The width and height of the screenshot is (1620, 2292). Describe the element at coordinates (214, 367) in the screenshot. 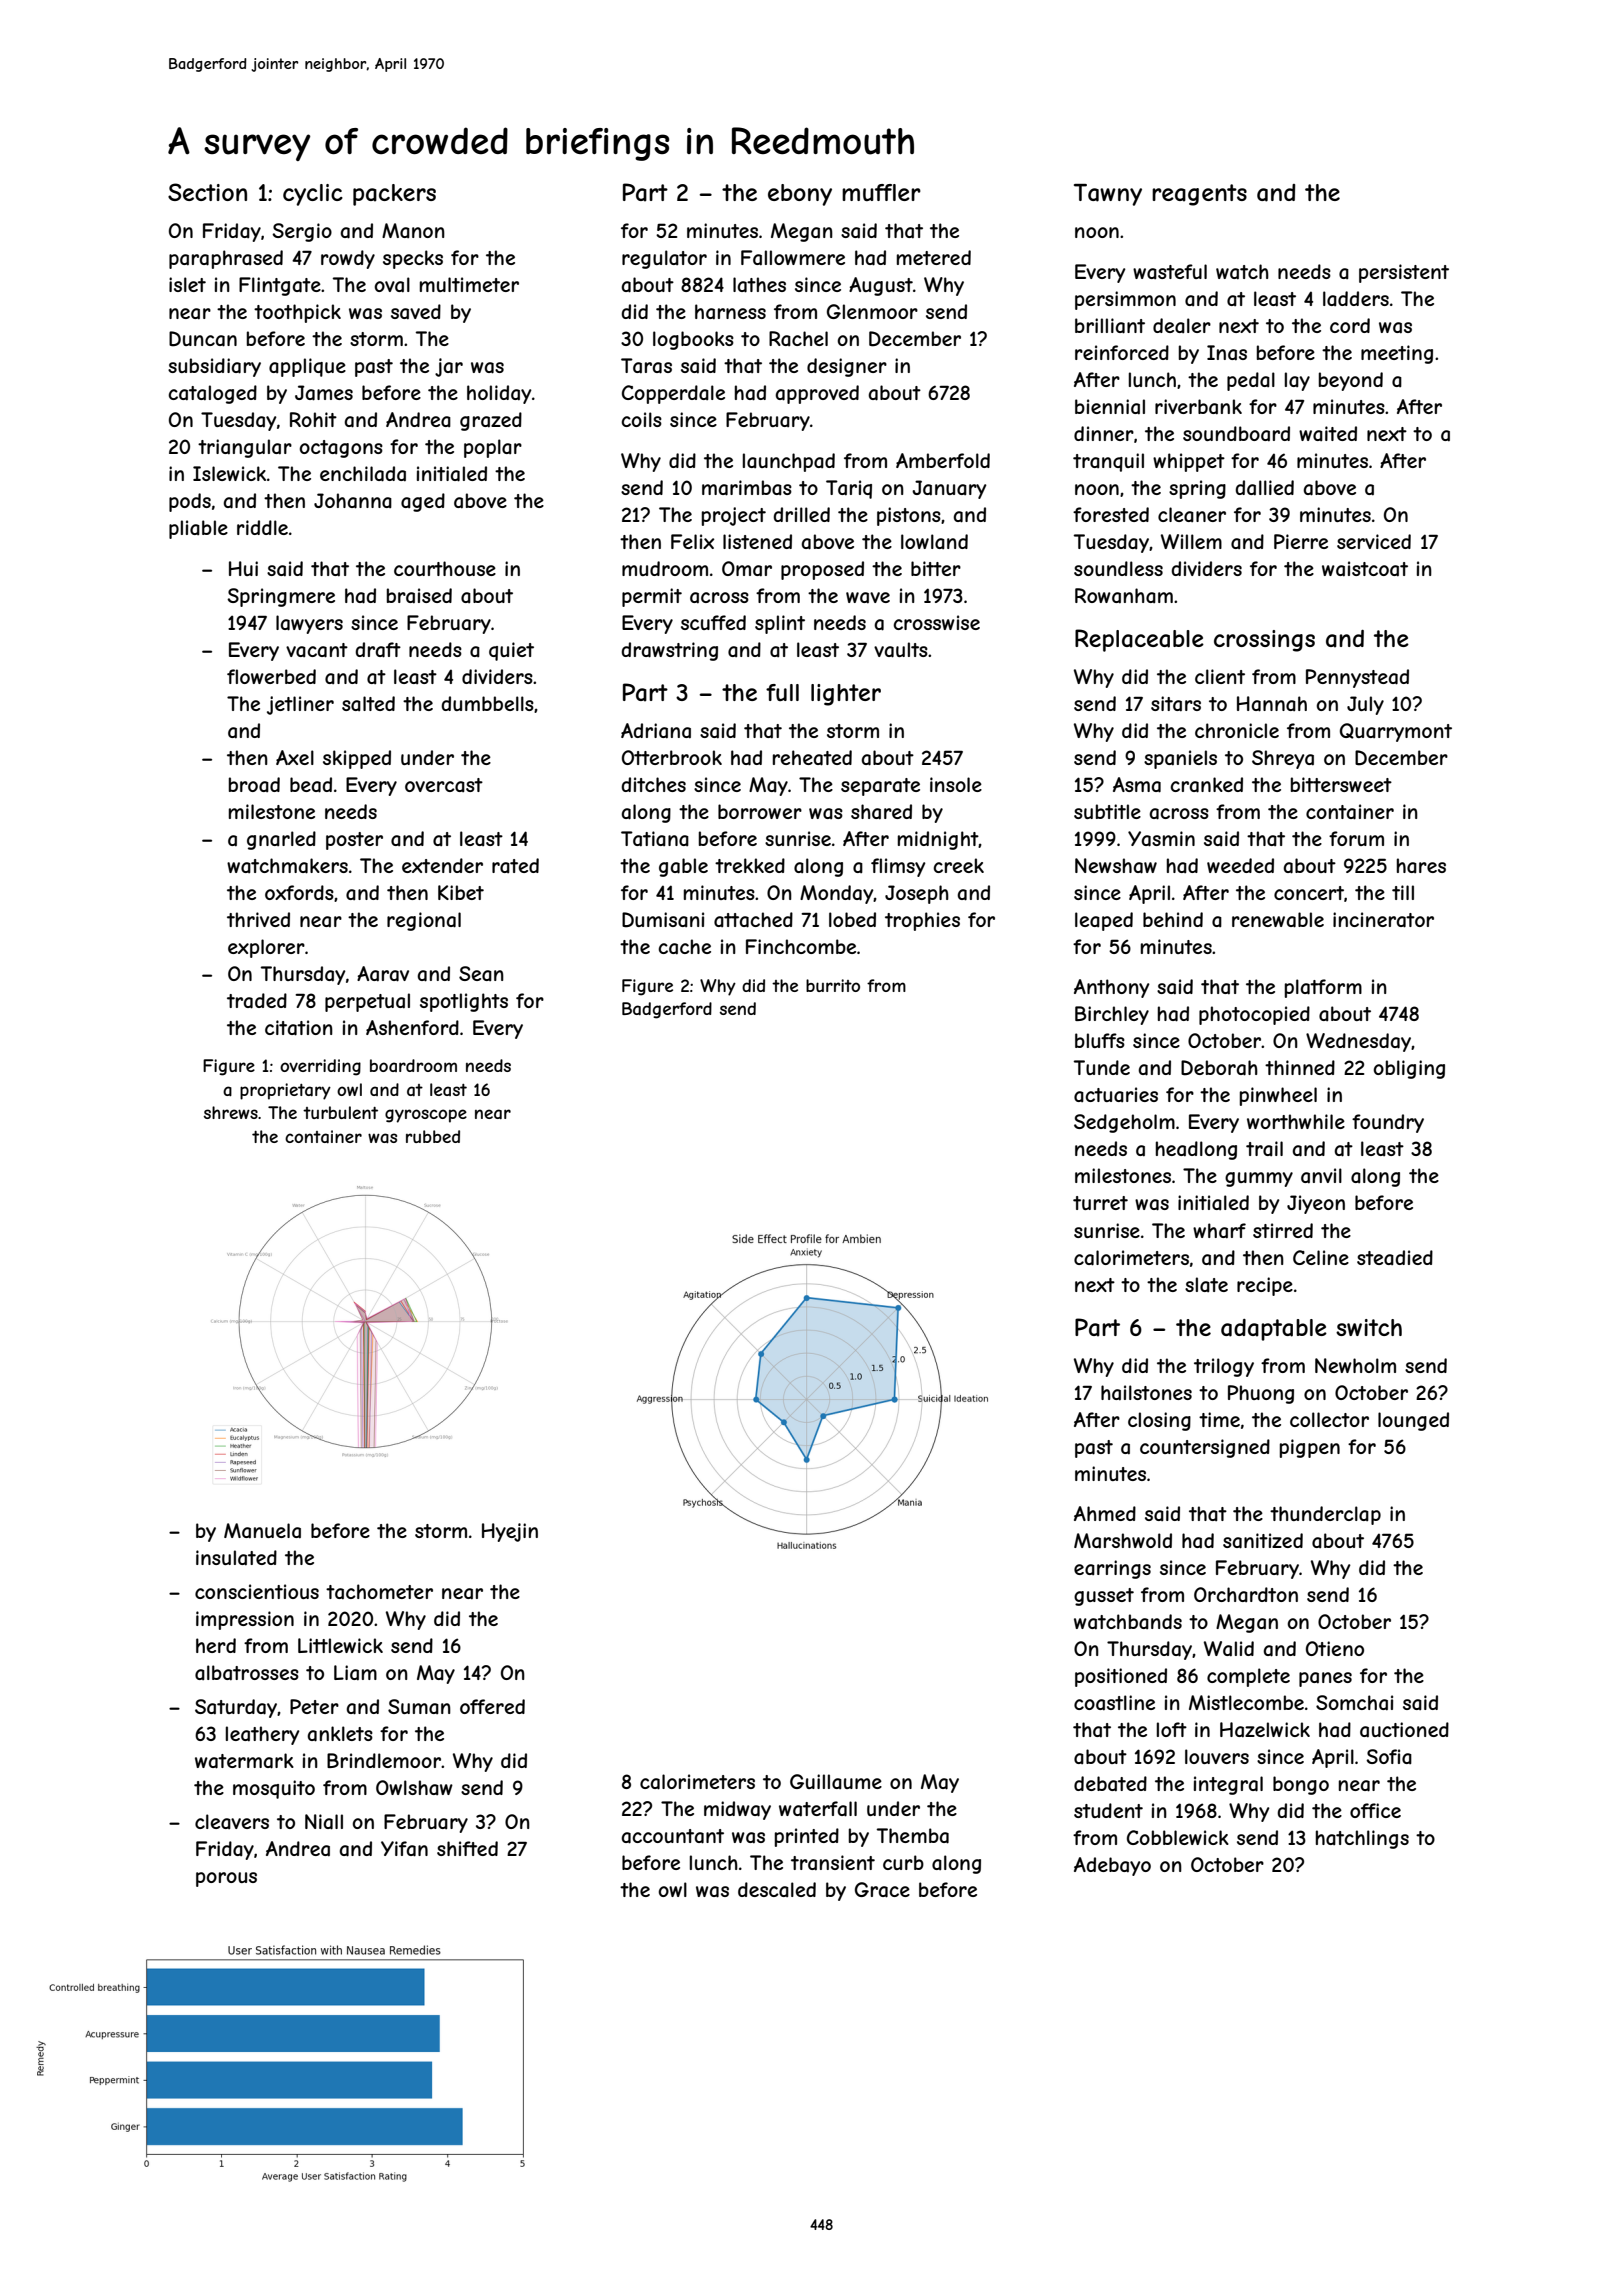

I see `subsidiary` at that location.
